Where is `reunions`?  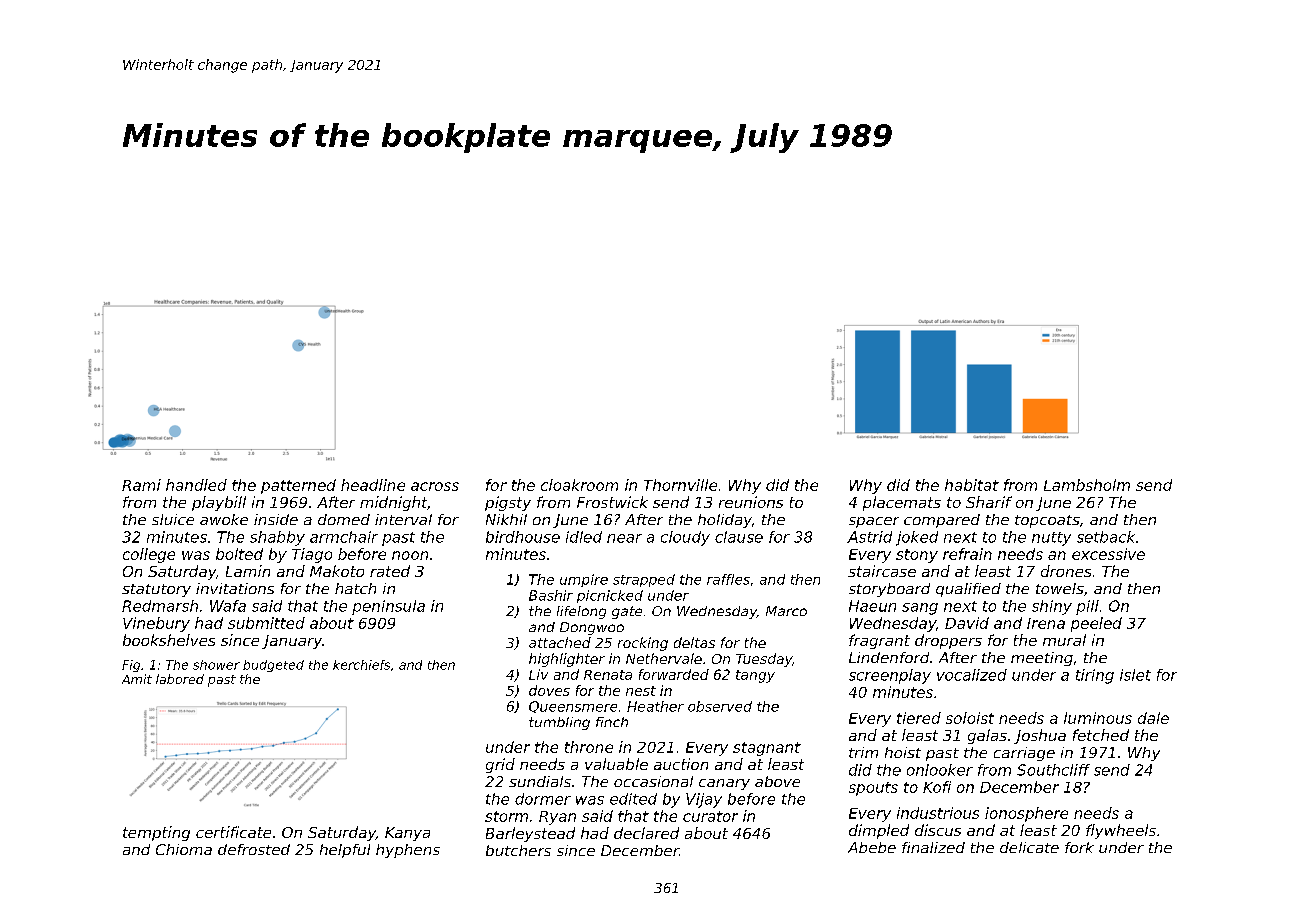 reunions is located at coordinates (751, 502).
